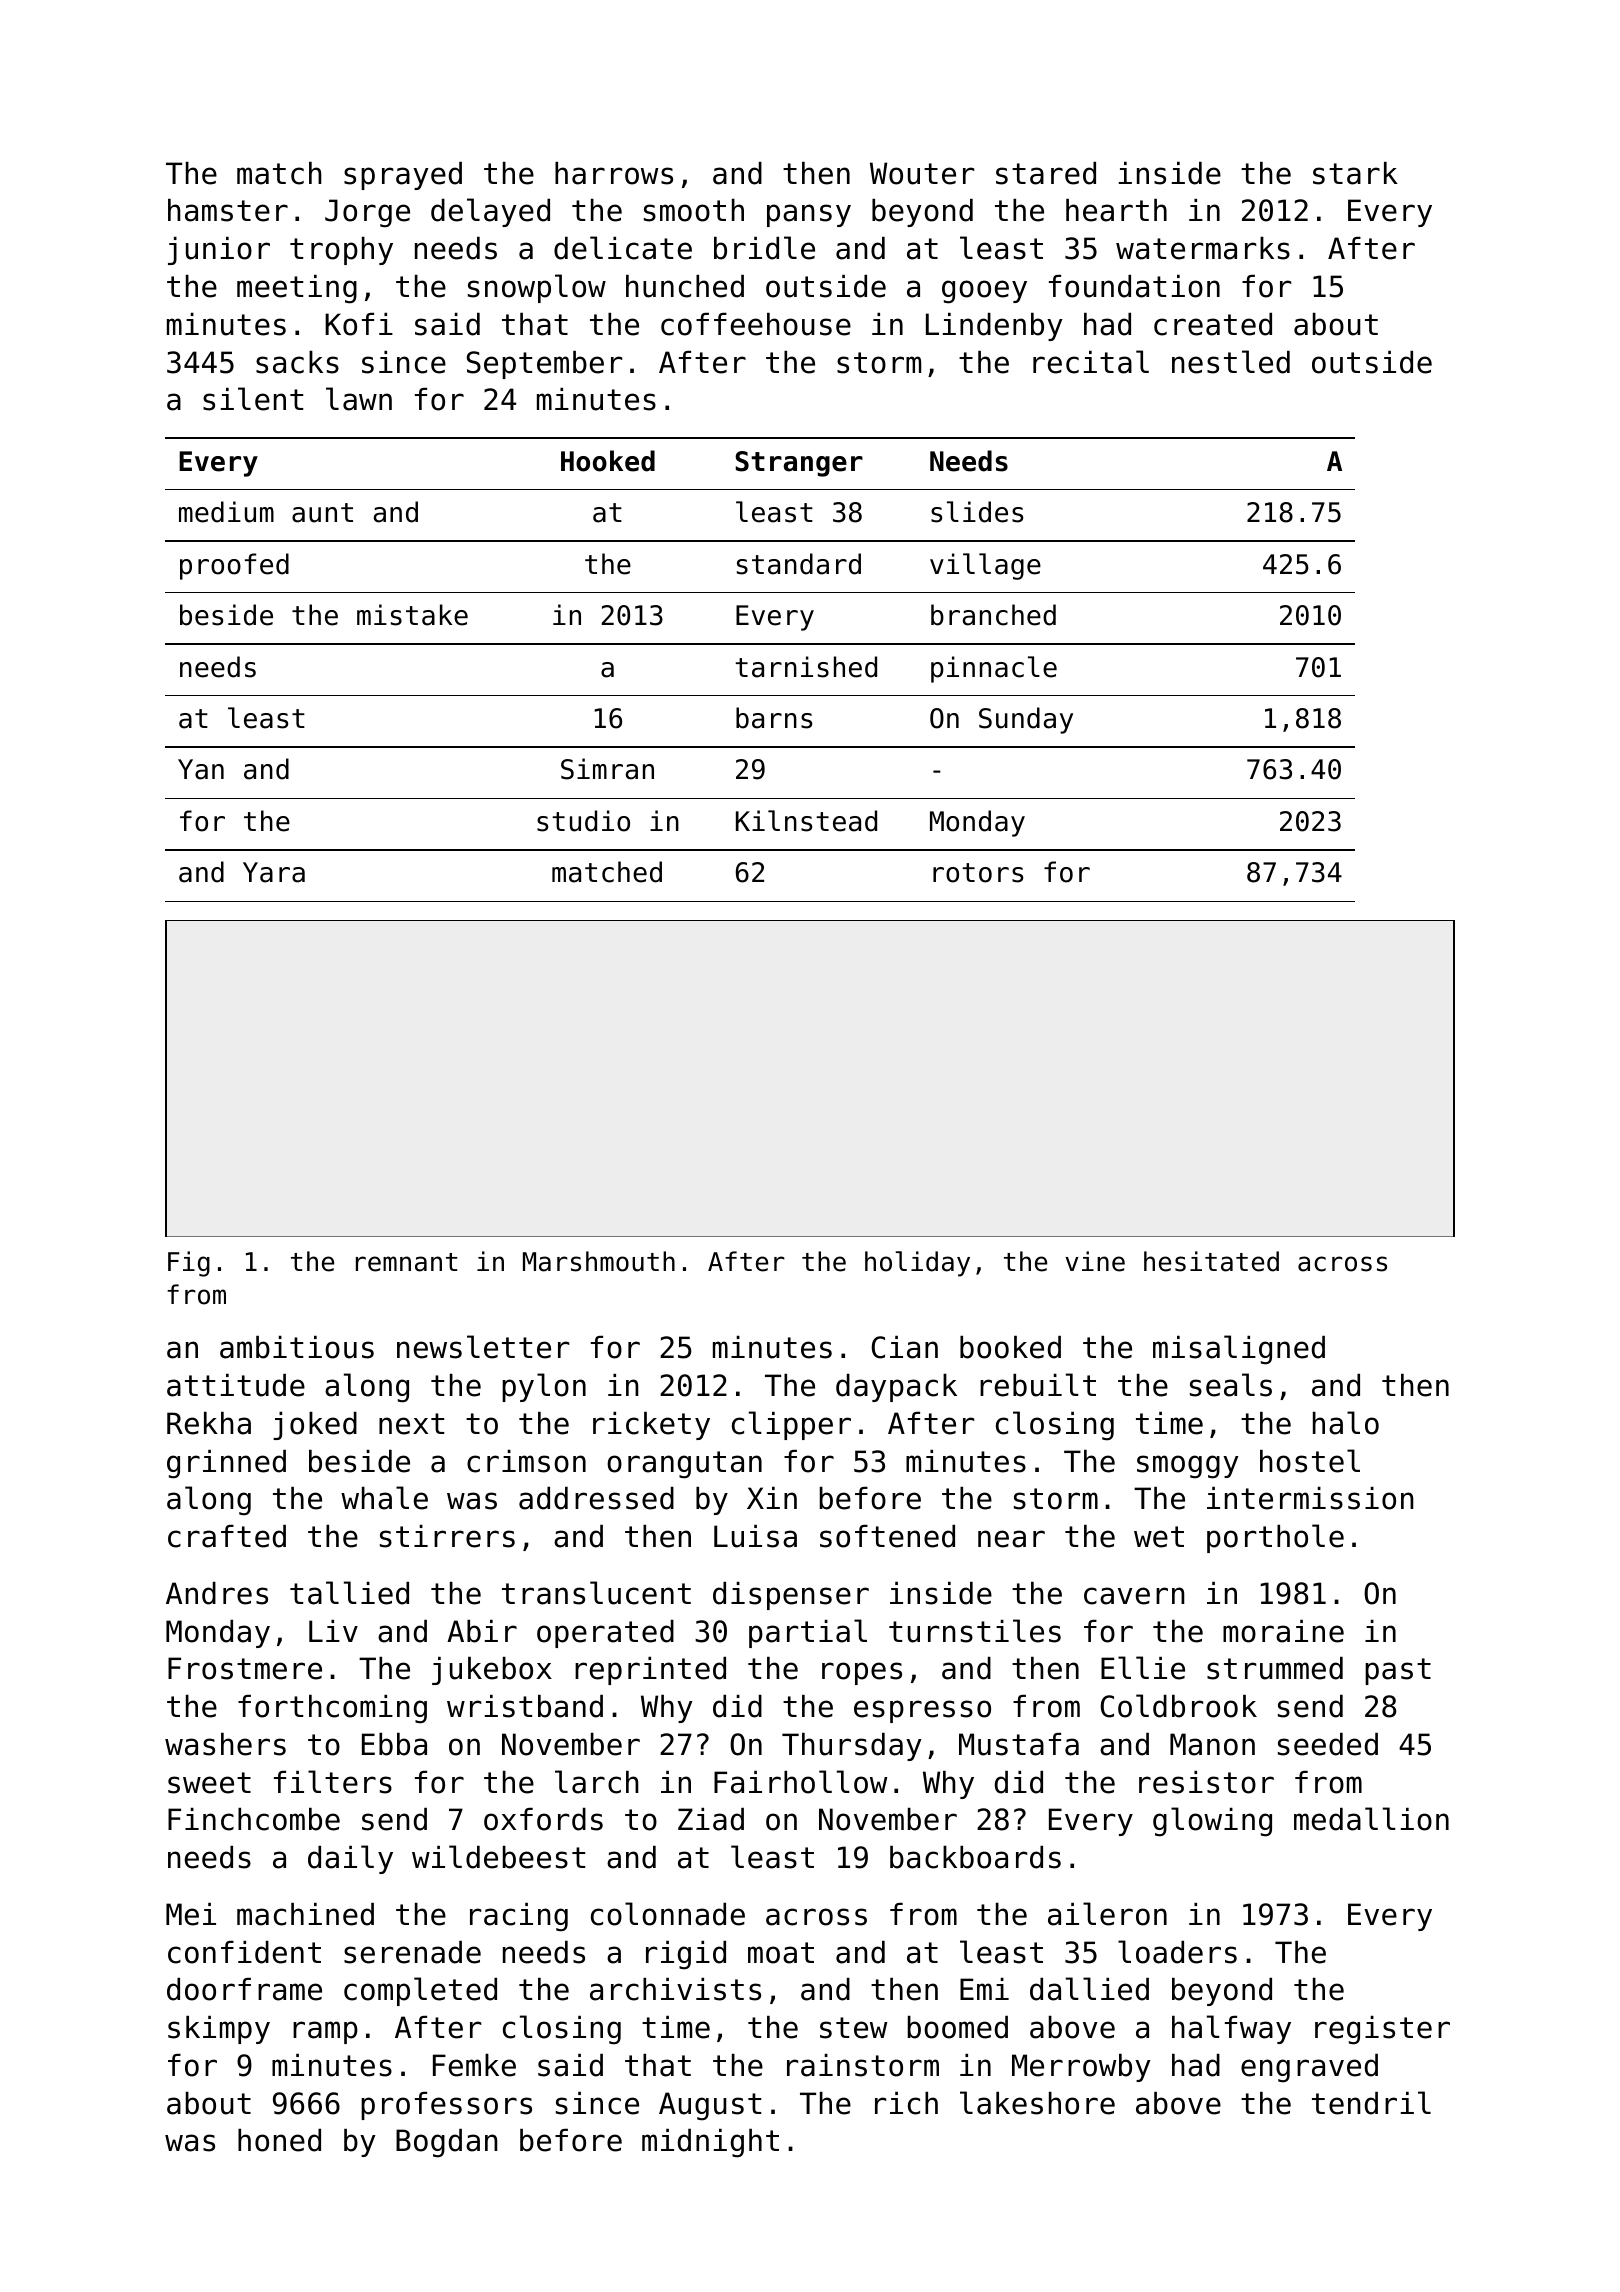 This screenshot has height=2292, width=1620. Describe the element at coordinates (806, 821) in the screenshot. I see `Kilnstead` at that location.
